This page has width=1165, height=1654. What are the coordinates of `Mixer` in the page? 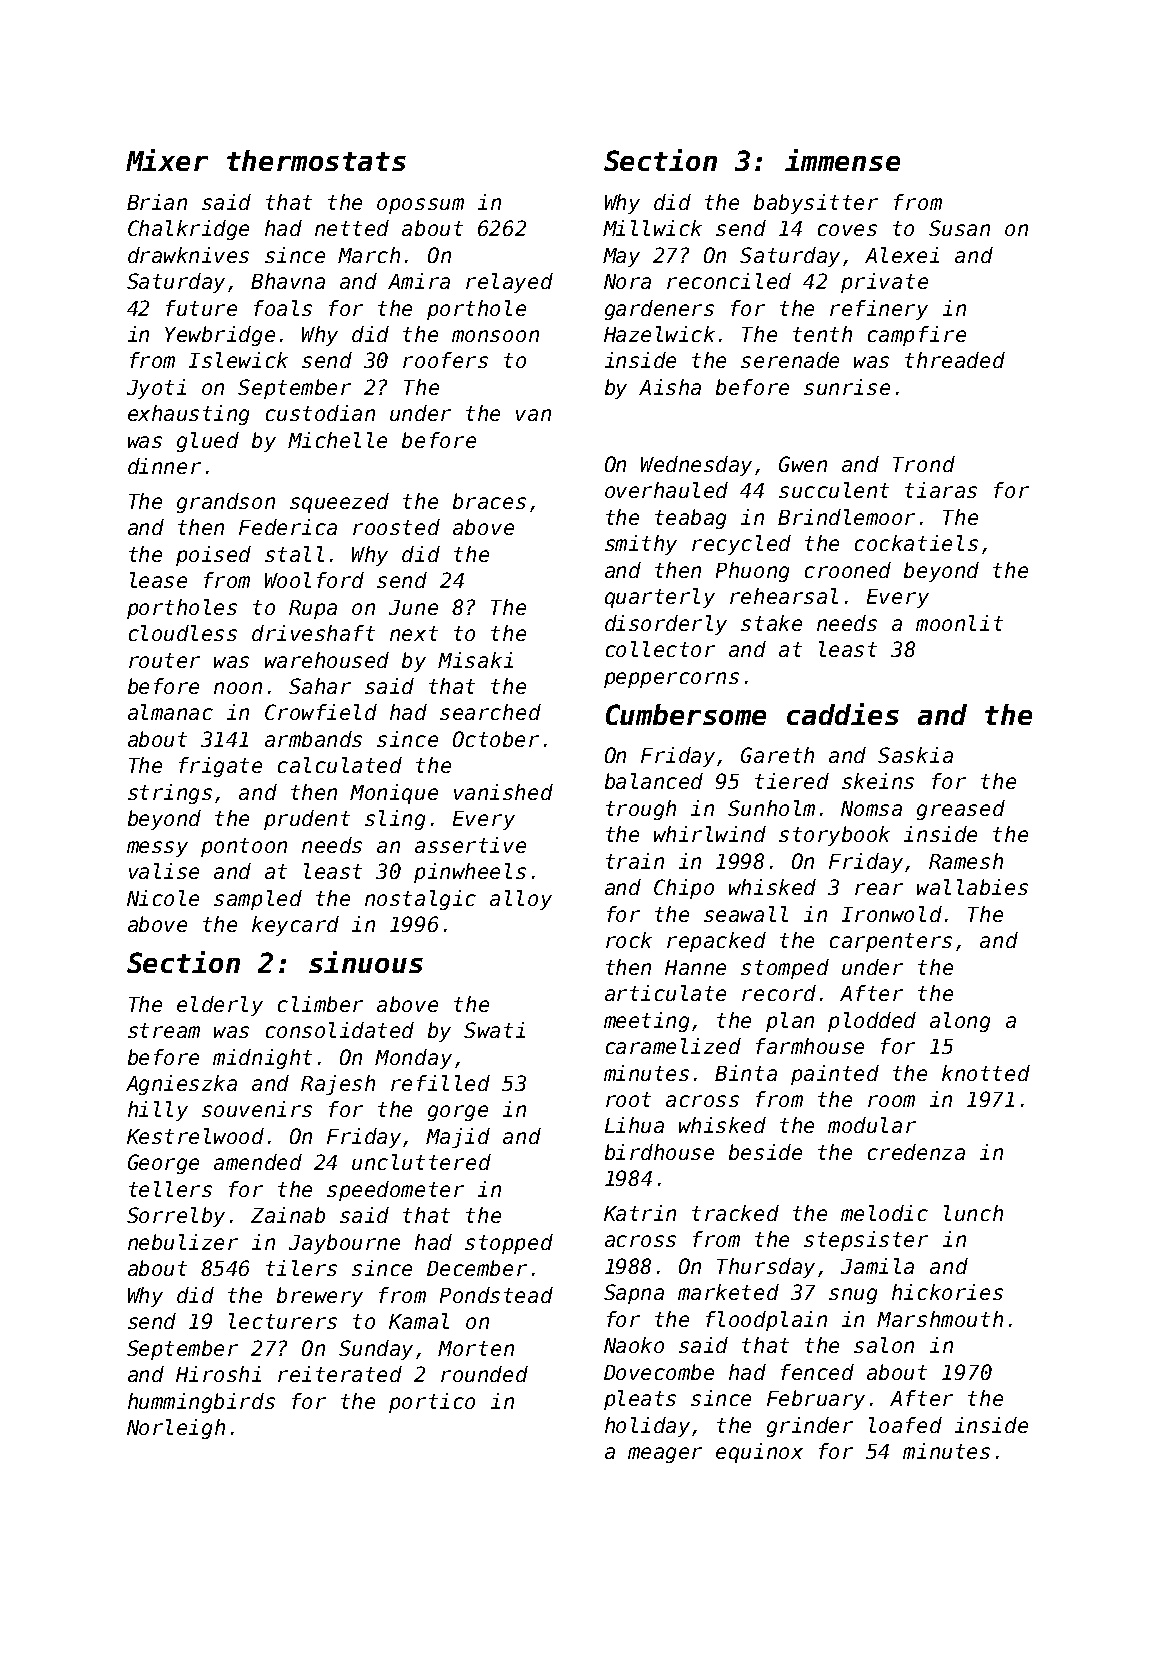 It's located at (167, 160).
